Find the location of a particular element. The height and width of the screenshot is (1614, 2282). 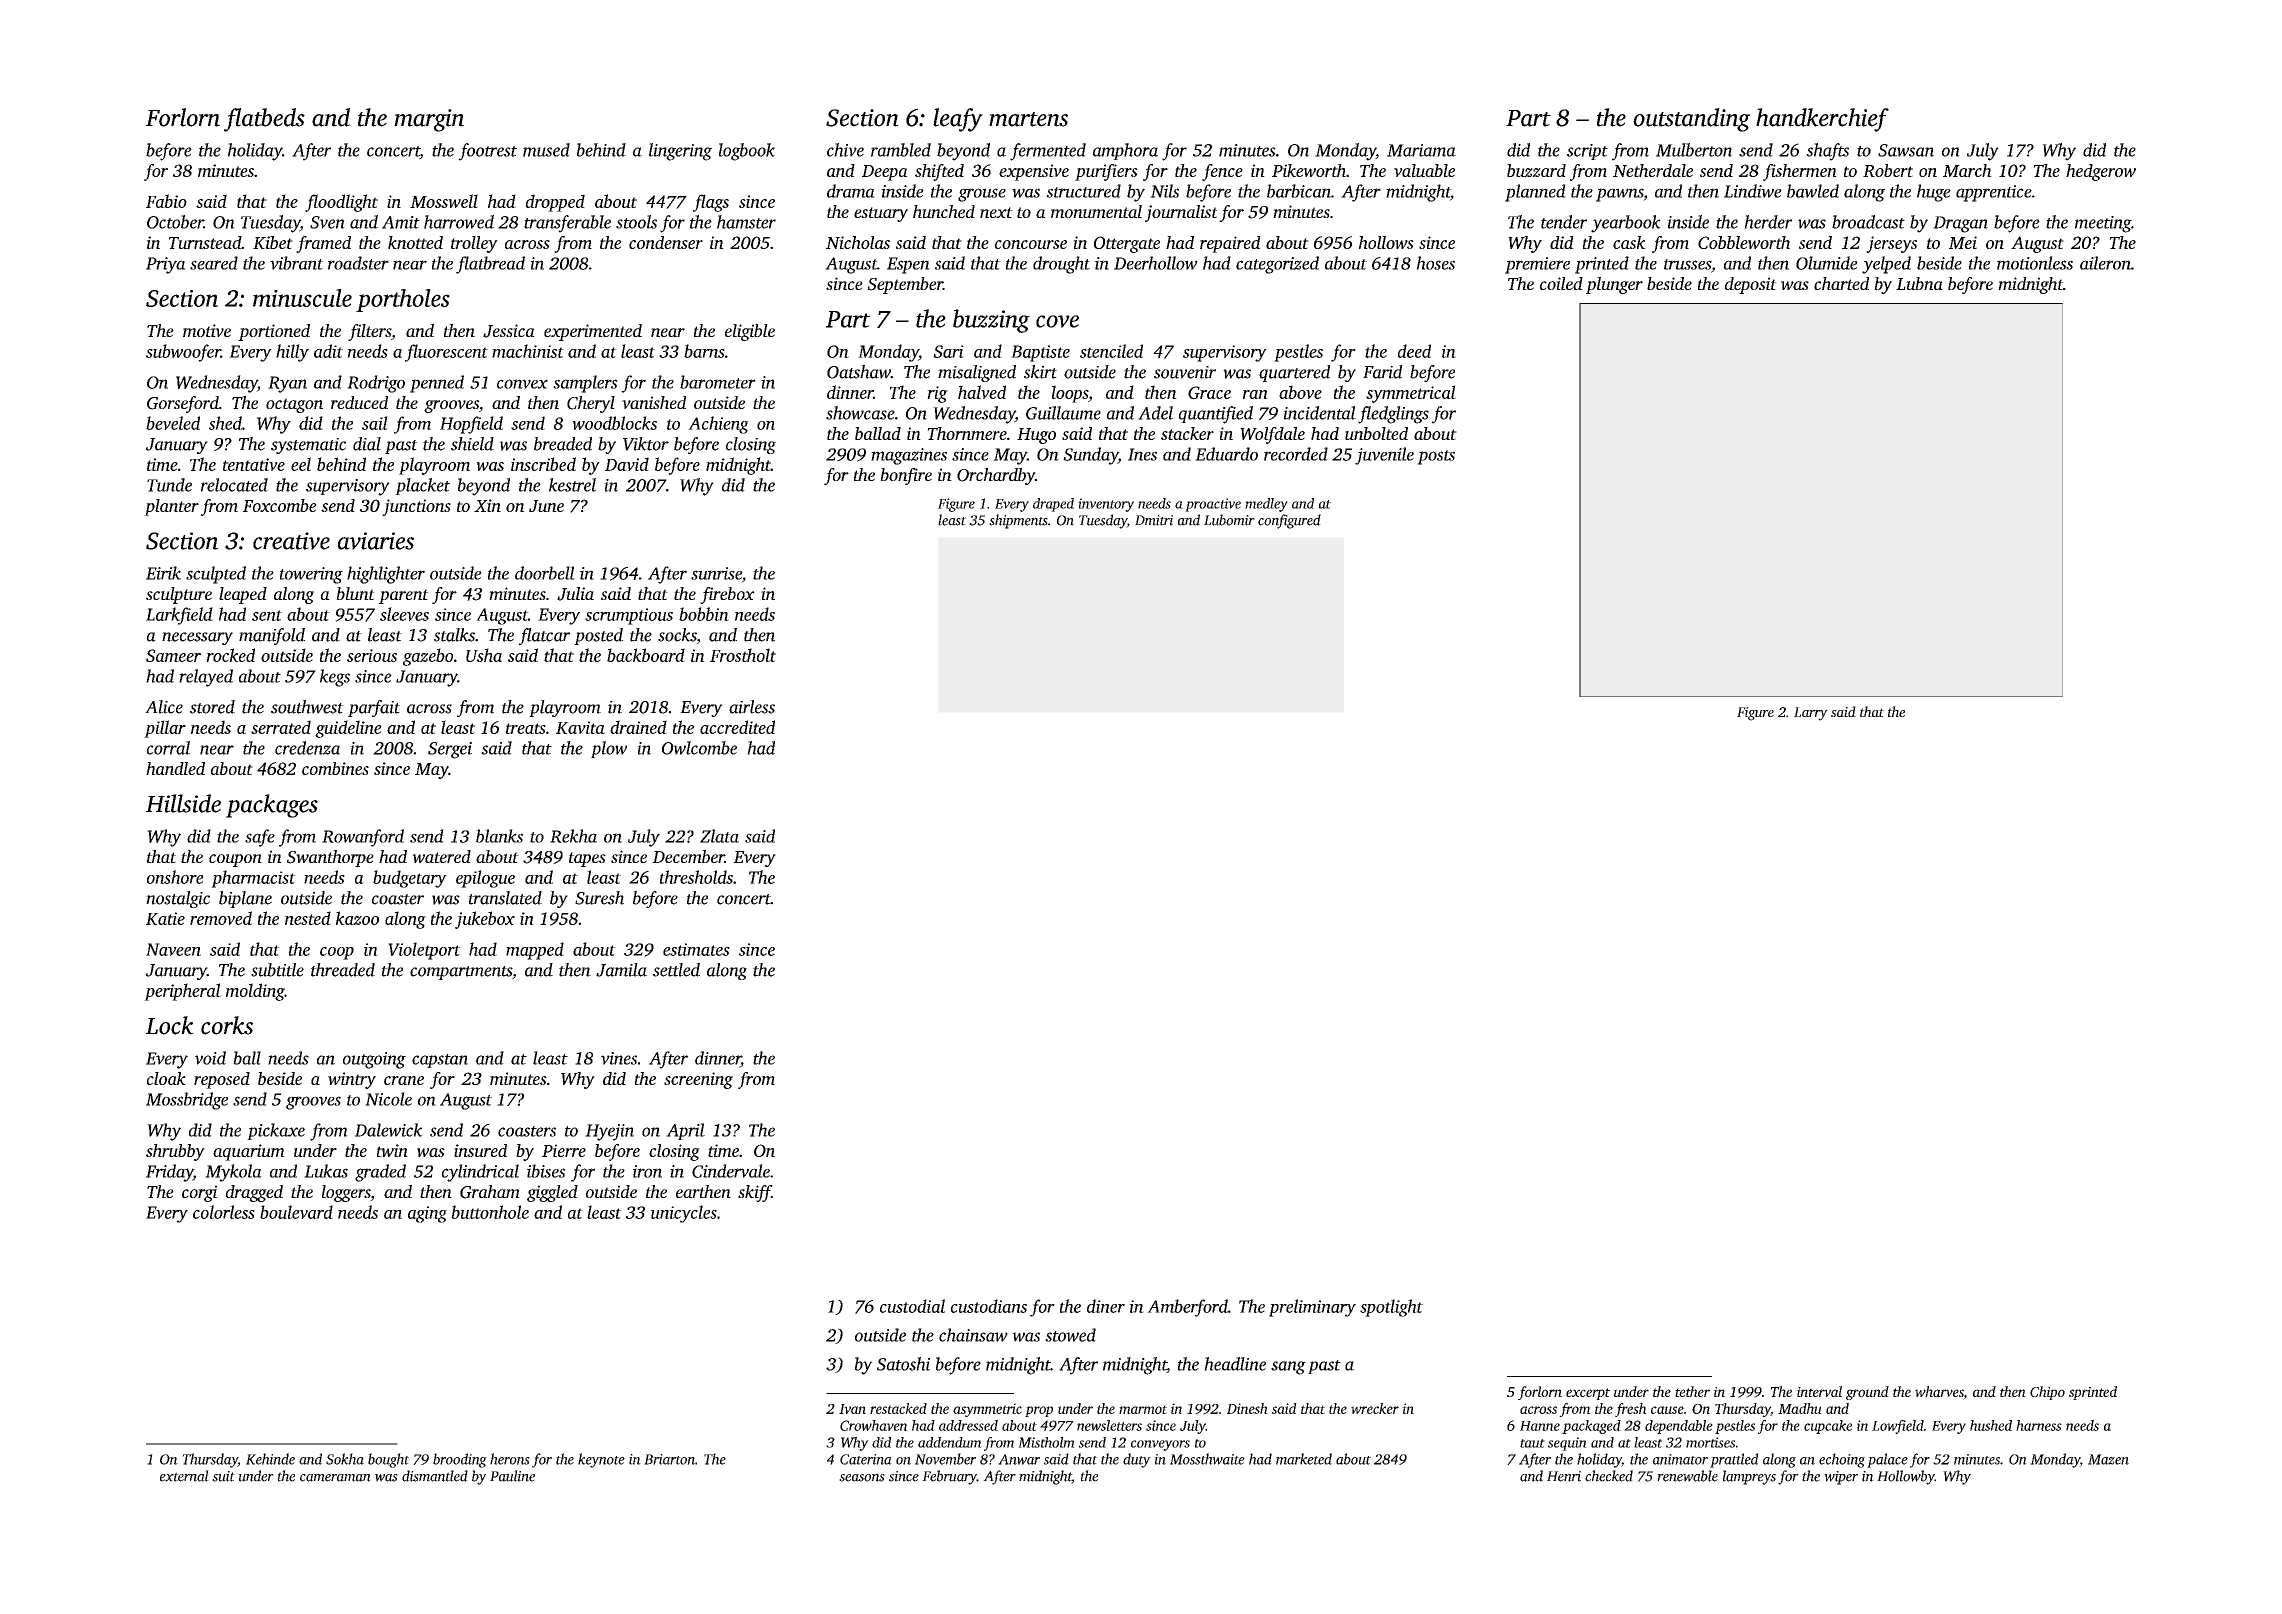

meeting is located at coordinates (2103, 224).
